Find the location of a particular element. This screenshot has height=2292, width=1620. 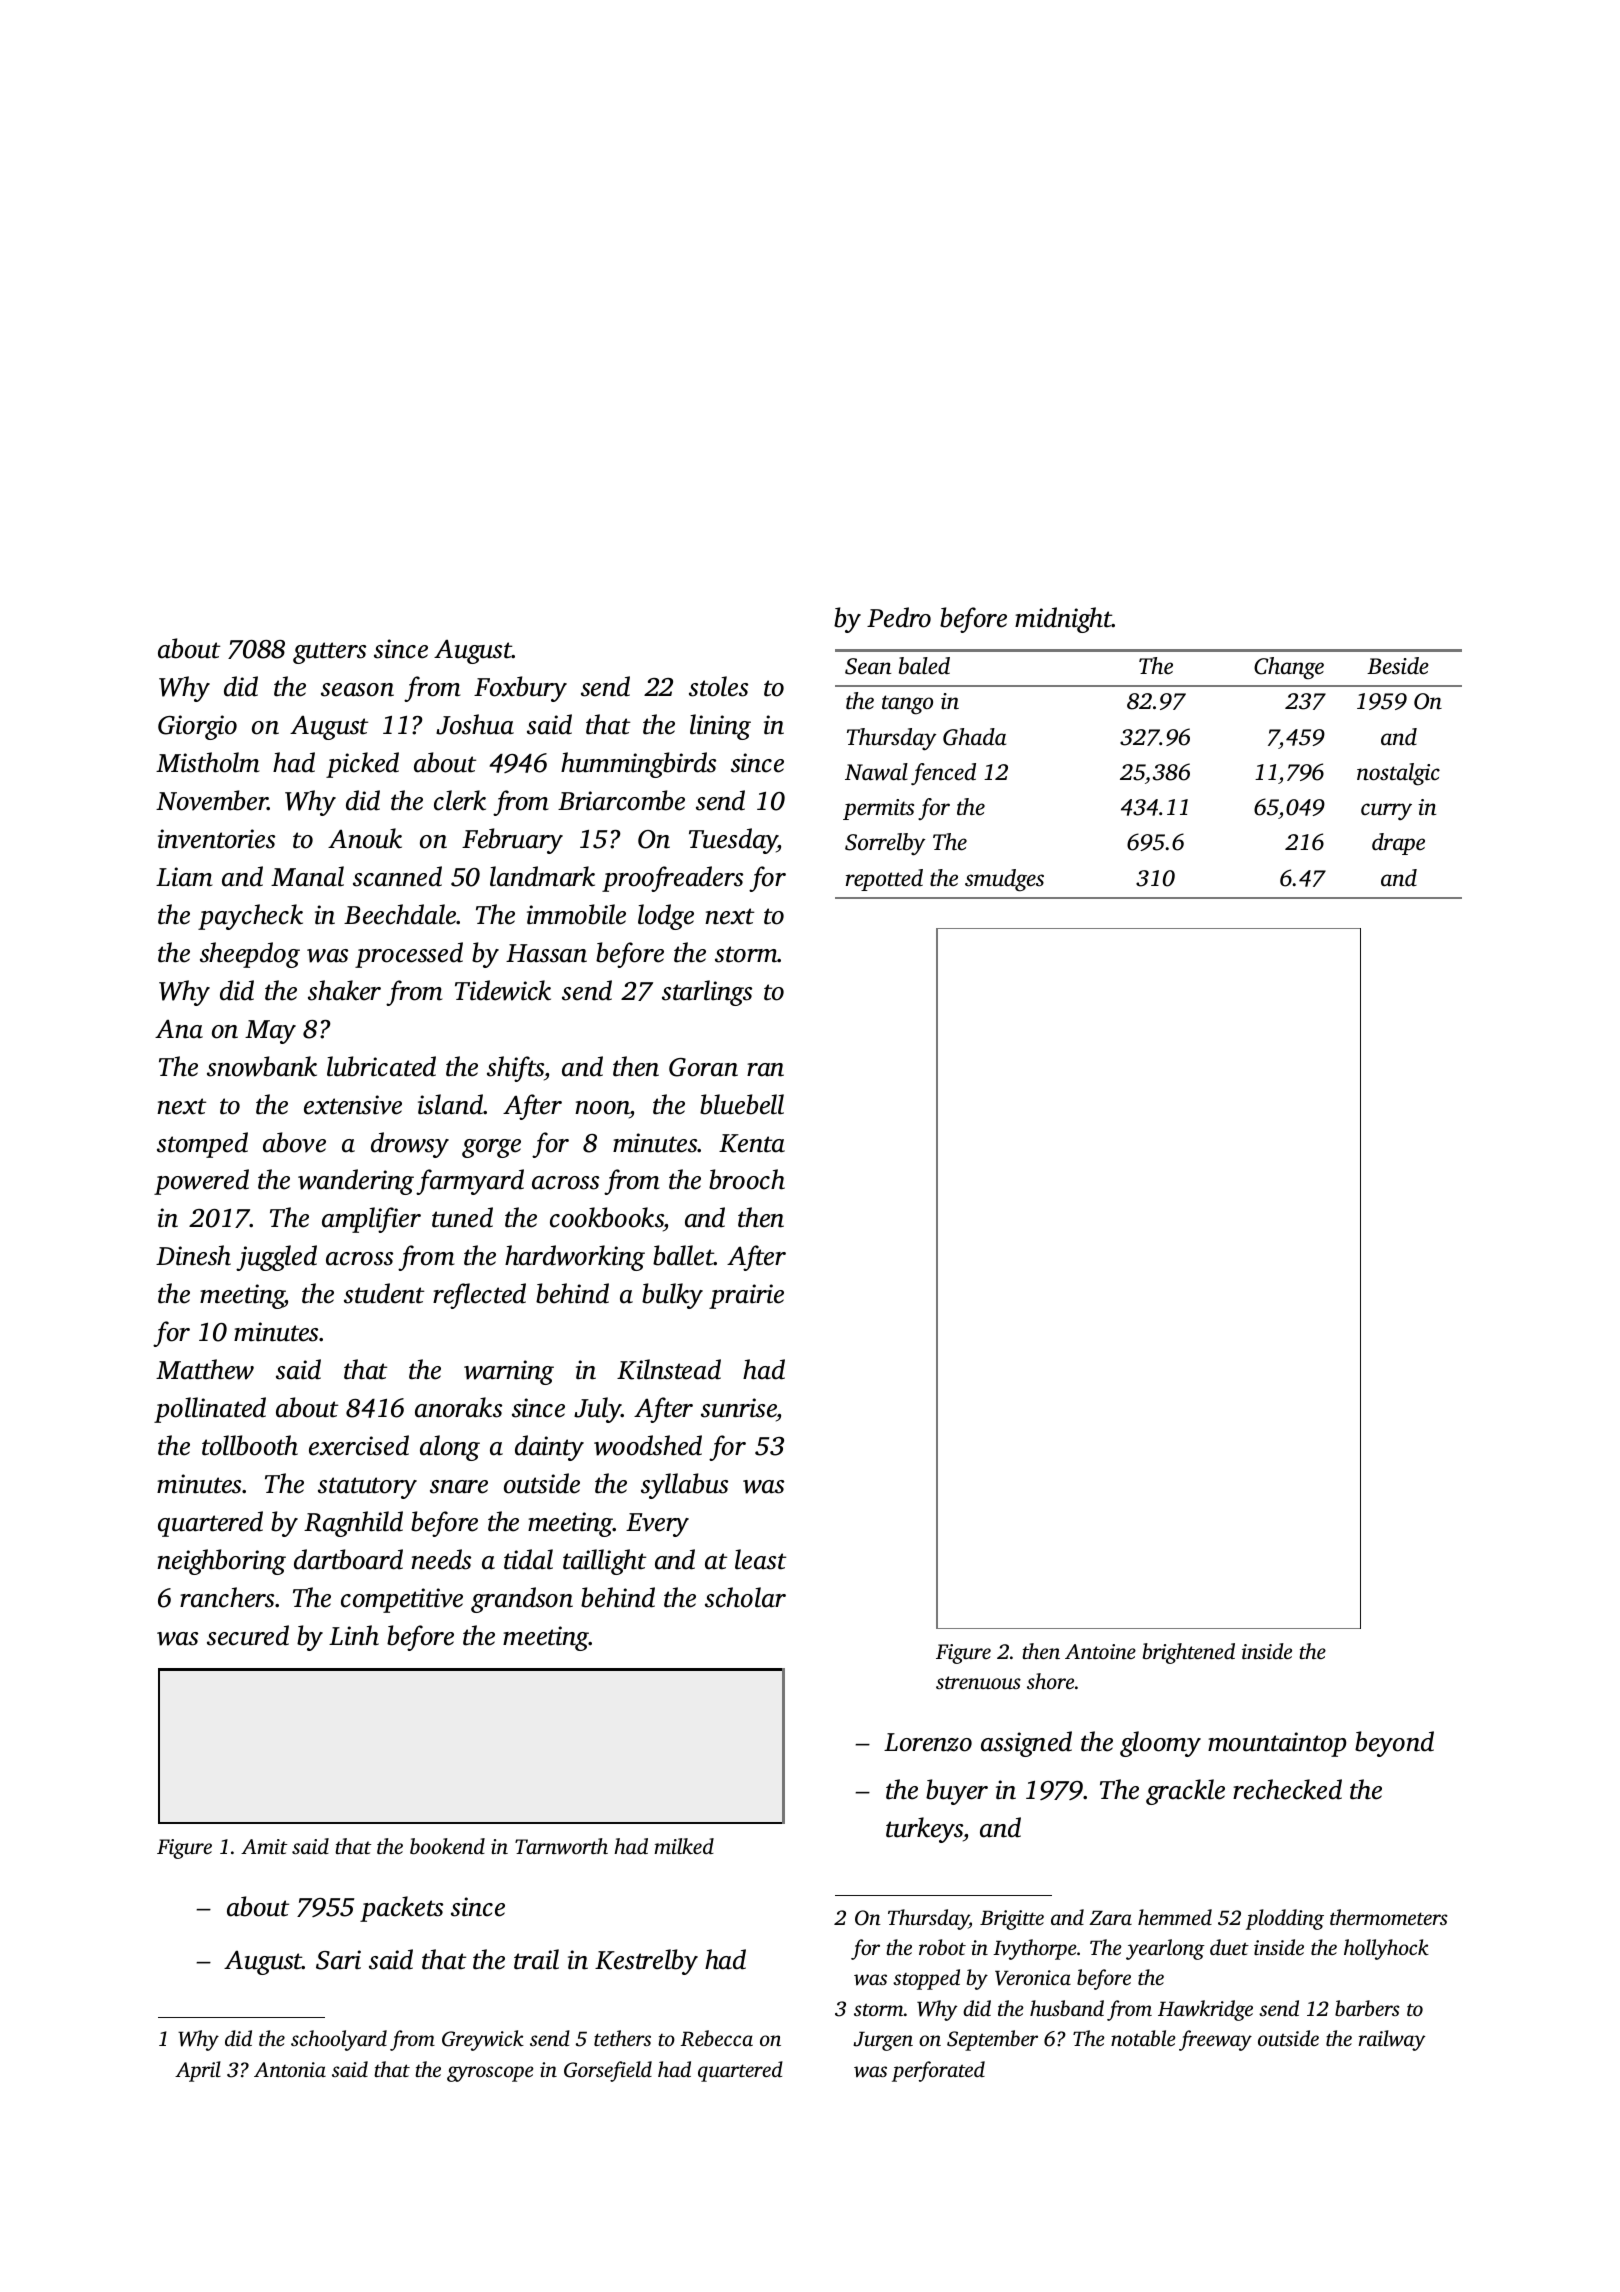

Change is located at coordinates (1289, 668).
